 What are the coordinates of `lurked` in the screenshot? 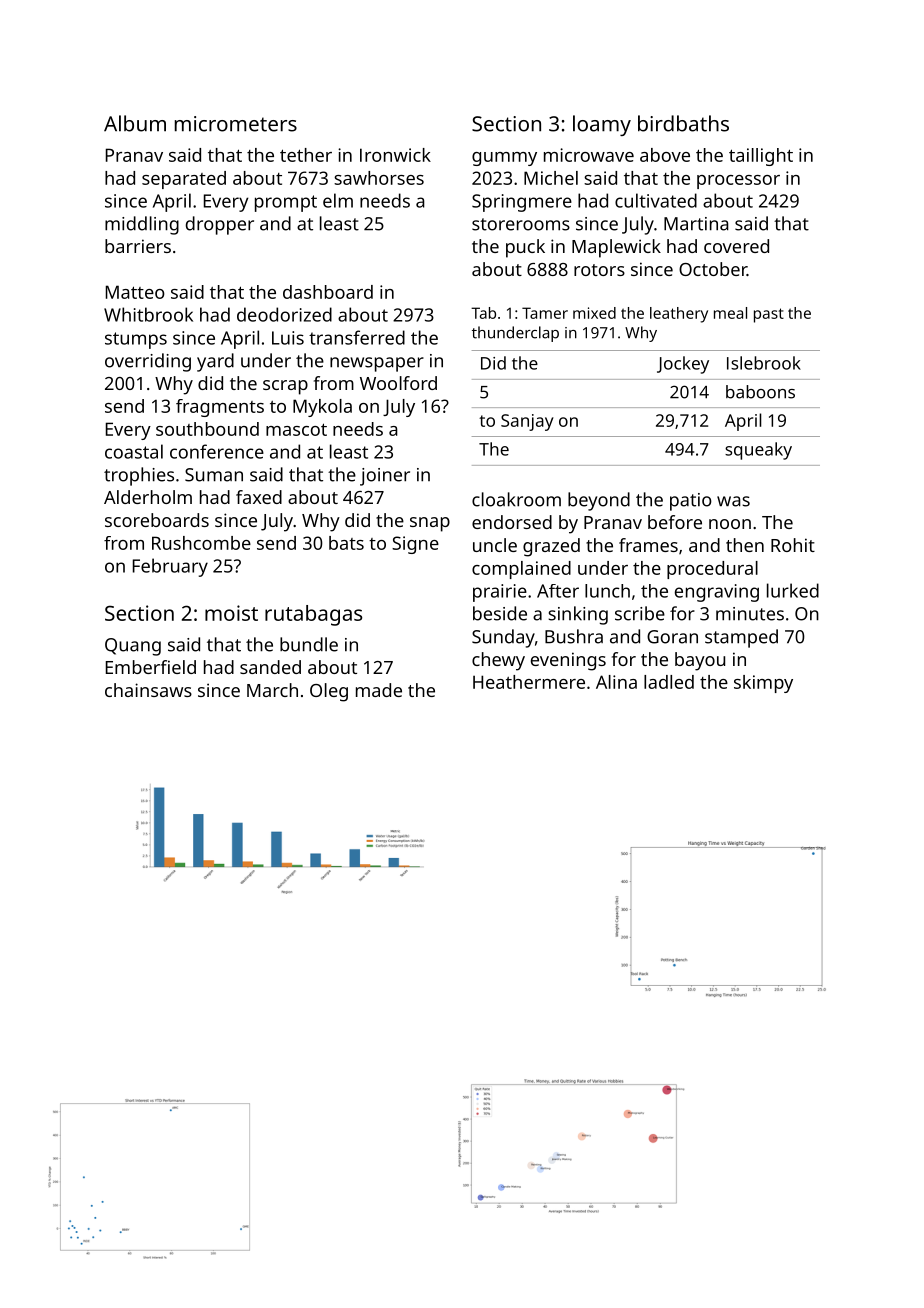 It's located at (793, 590).
